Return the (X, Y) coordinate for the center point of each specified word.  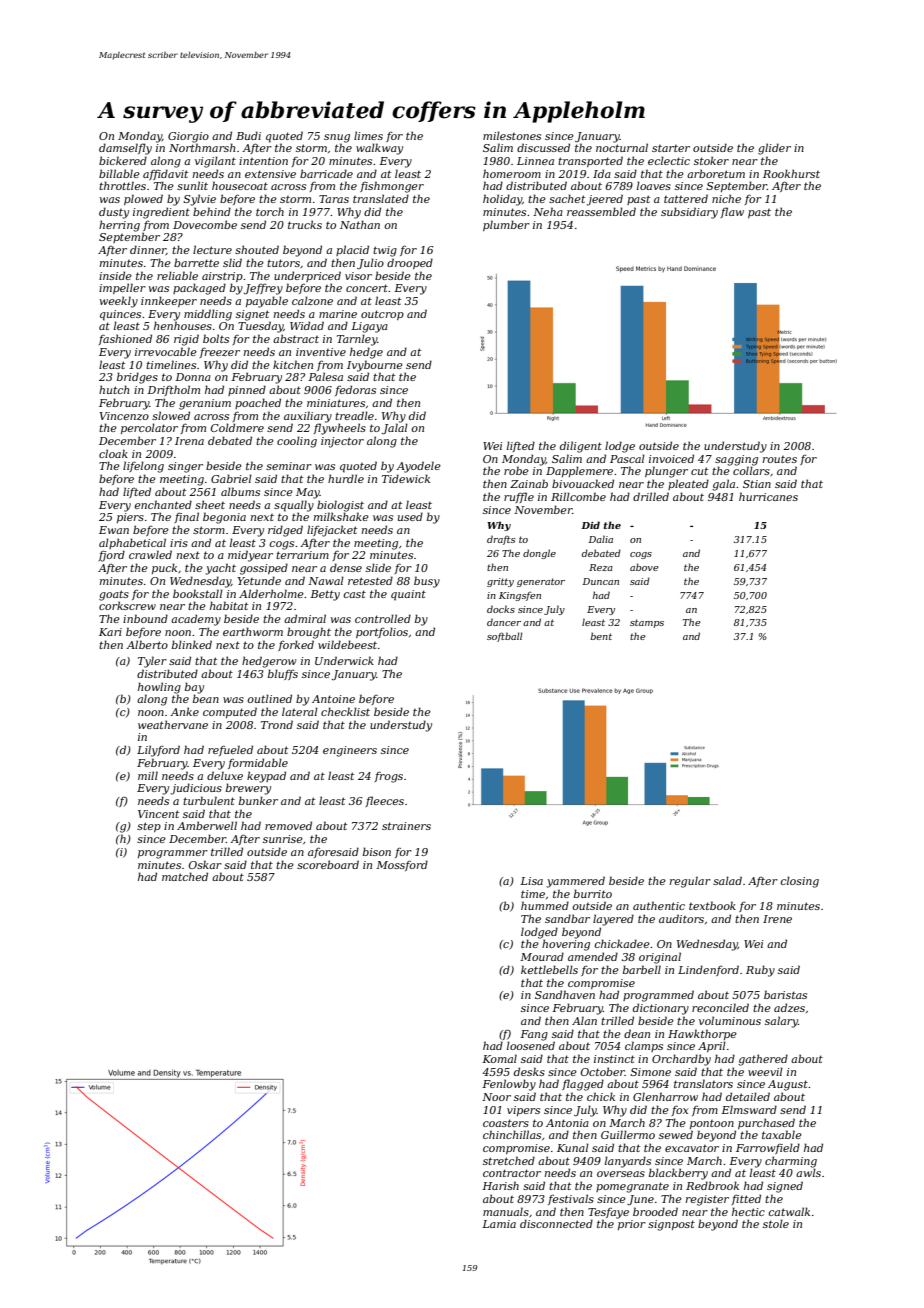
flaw (732, 212)
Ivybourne (375, 366)
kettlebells (549, 969)
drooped (410, 263)
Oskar (205, 864)
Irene (777, 919)
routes (780, 459)
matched (185, 876)
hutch (114, 389)
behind (212, 211)
